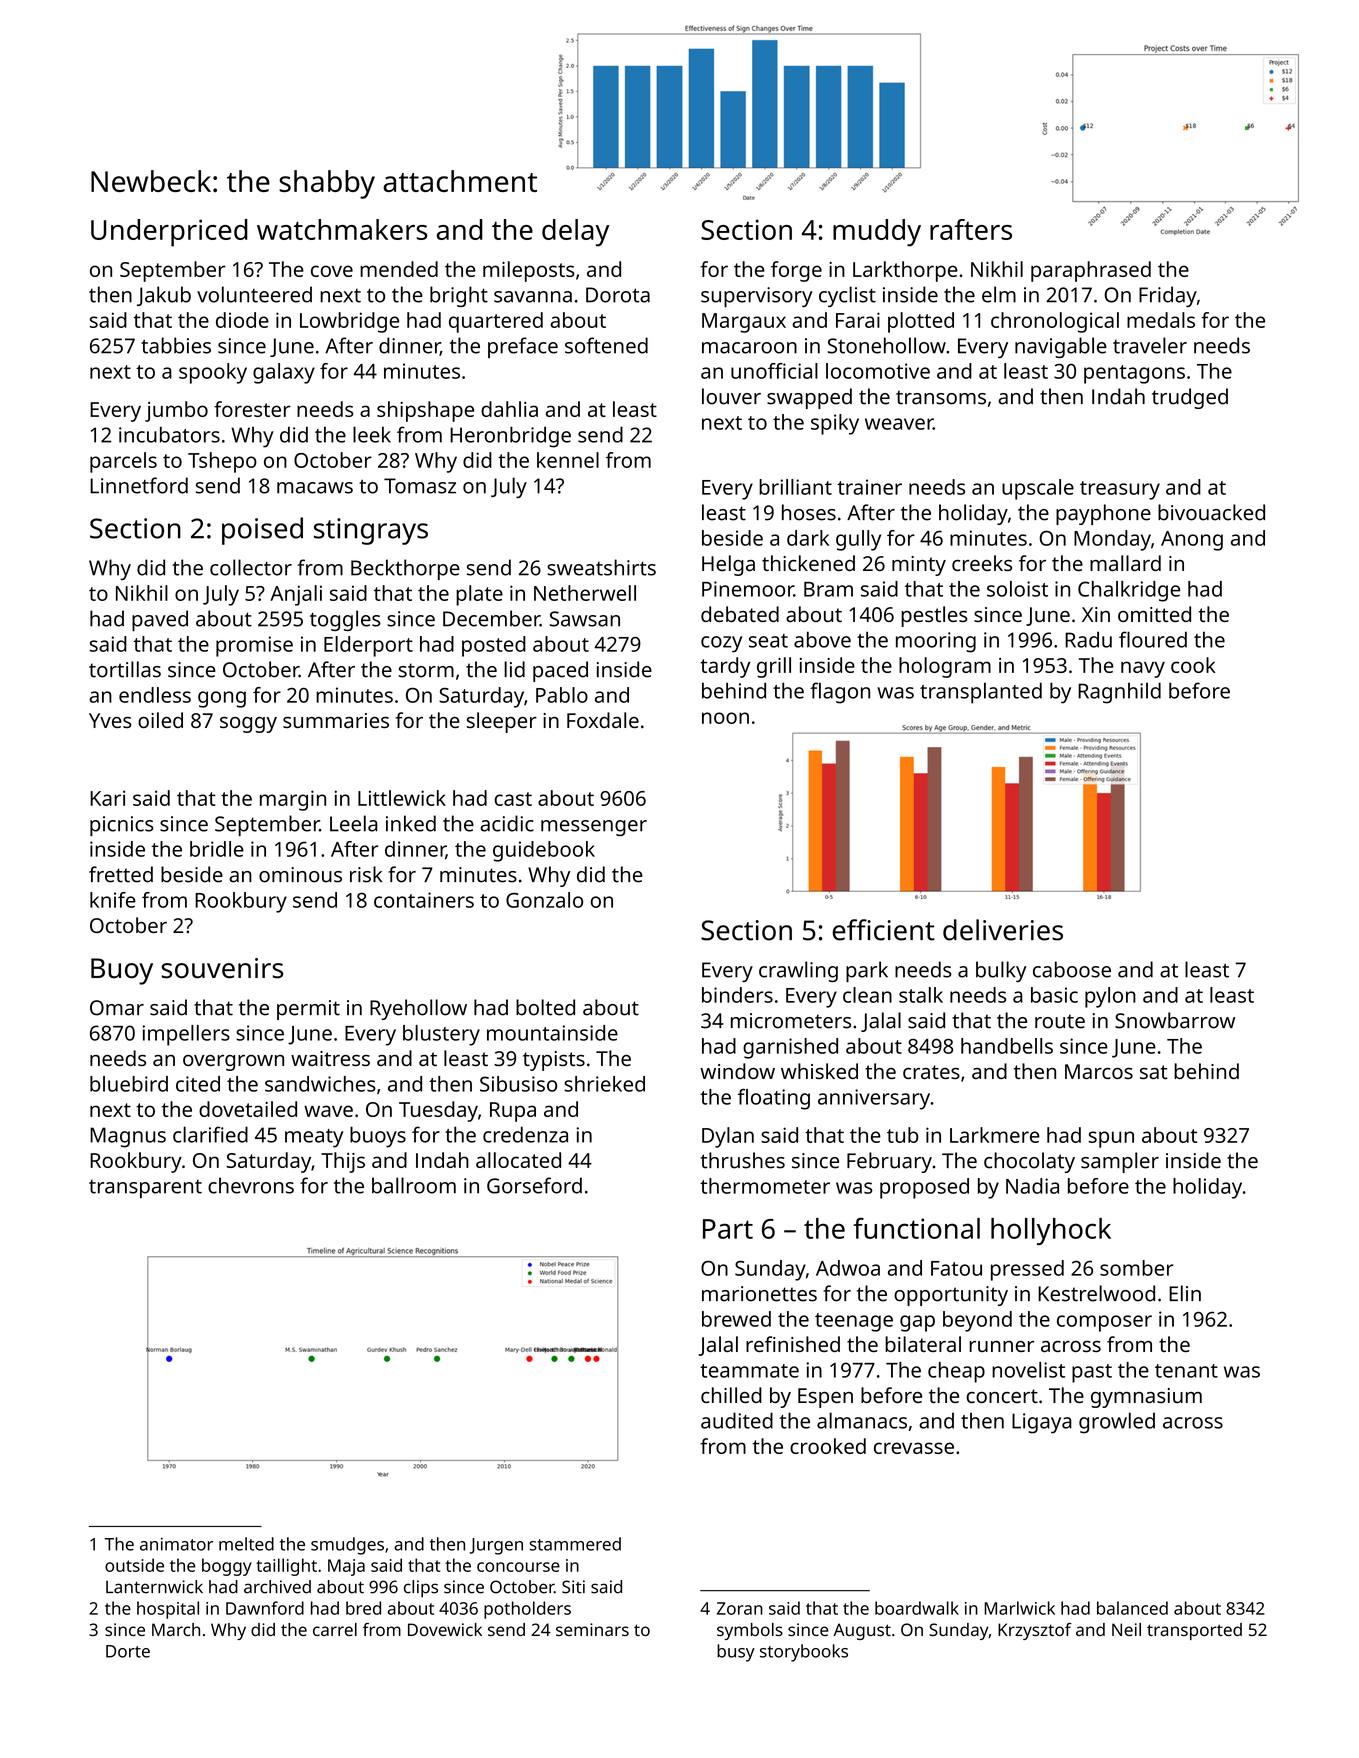  I want to click on delay, so click(575, 233).
